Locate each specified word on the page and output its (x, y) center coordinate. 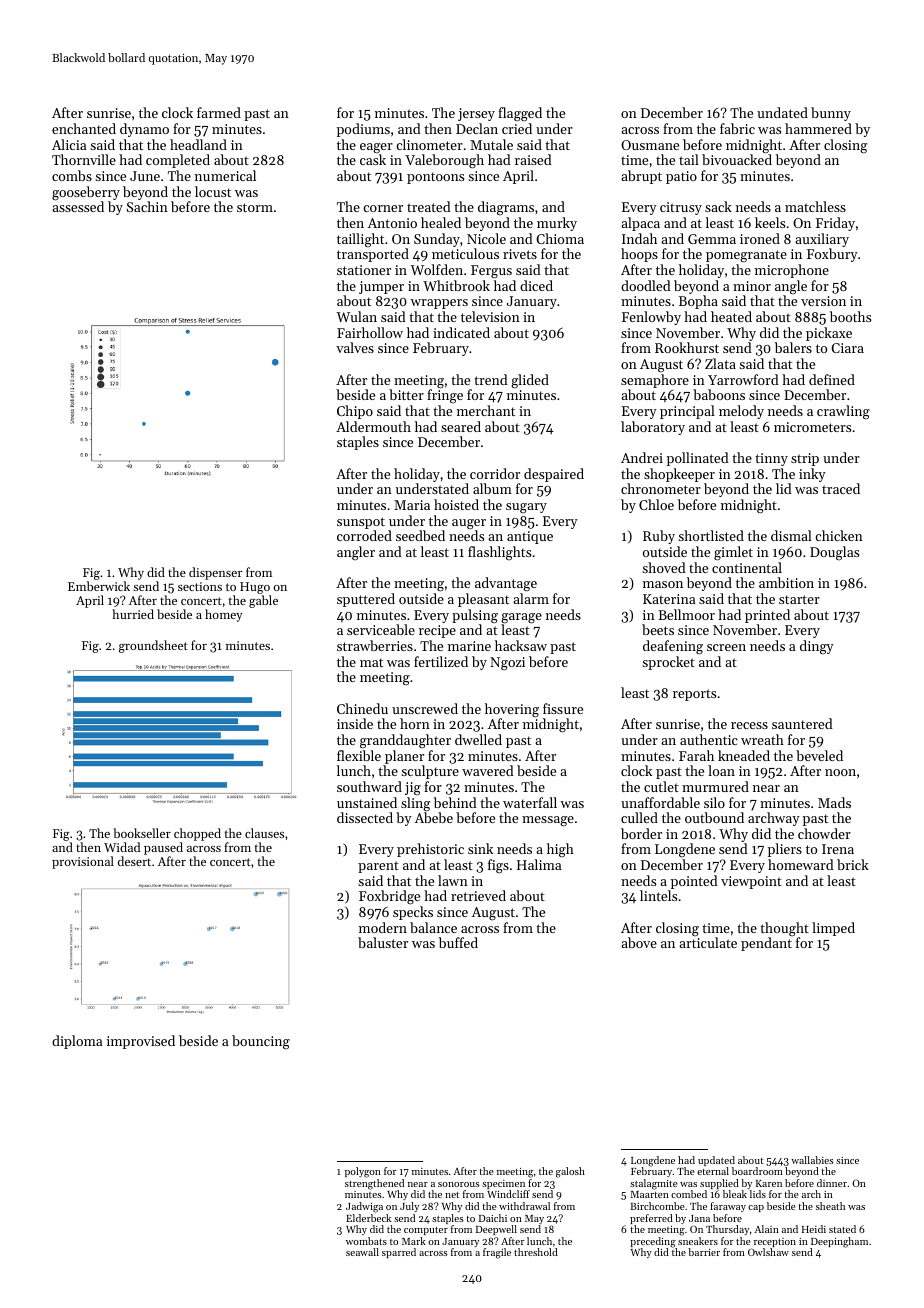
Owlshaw (768, 1252)
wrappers (439, 304)
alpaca (640, 224)
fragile (497, 1253)
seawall (362, 1252)
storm (255, 207)
